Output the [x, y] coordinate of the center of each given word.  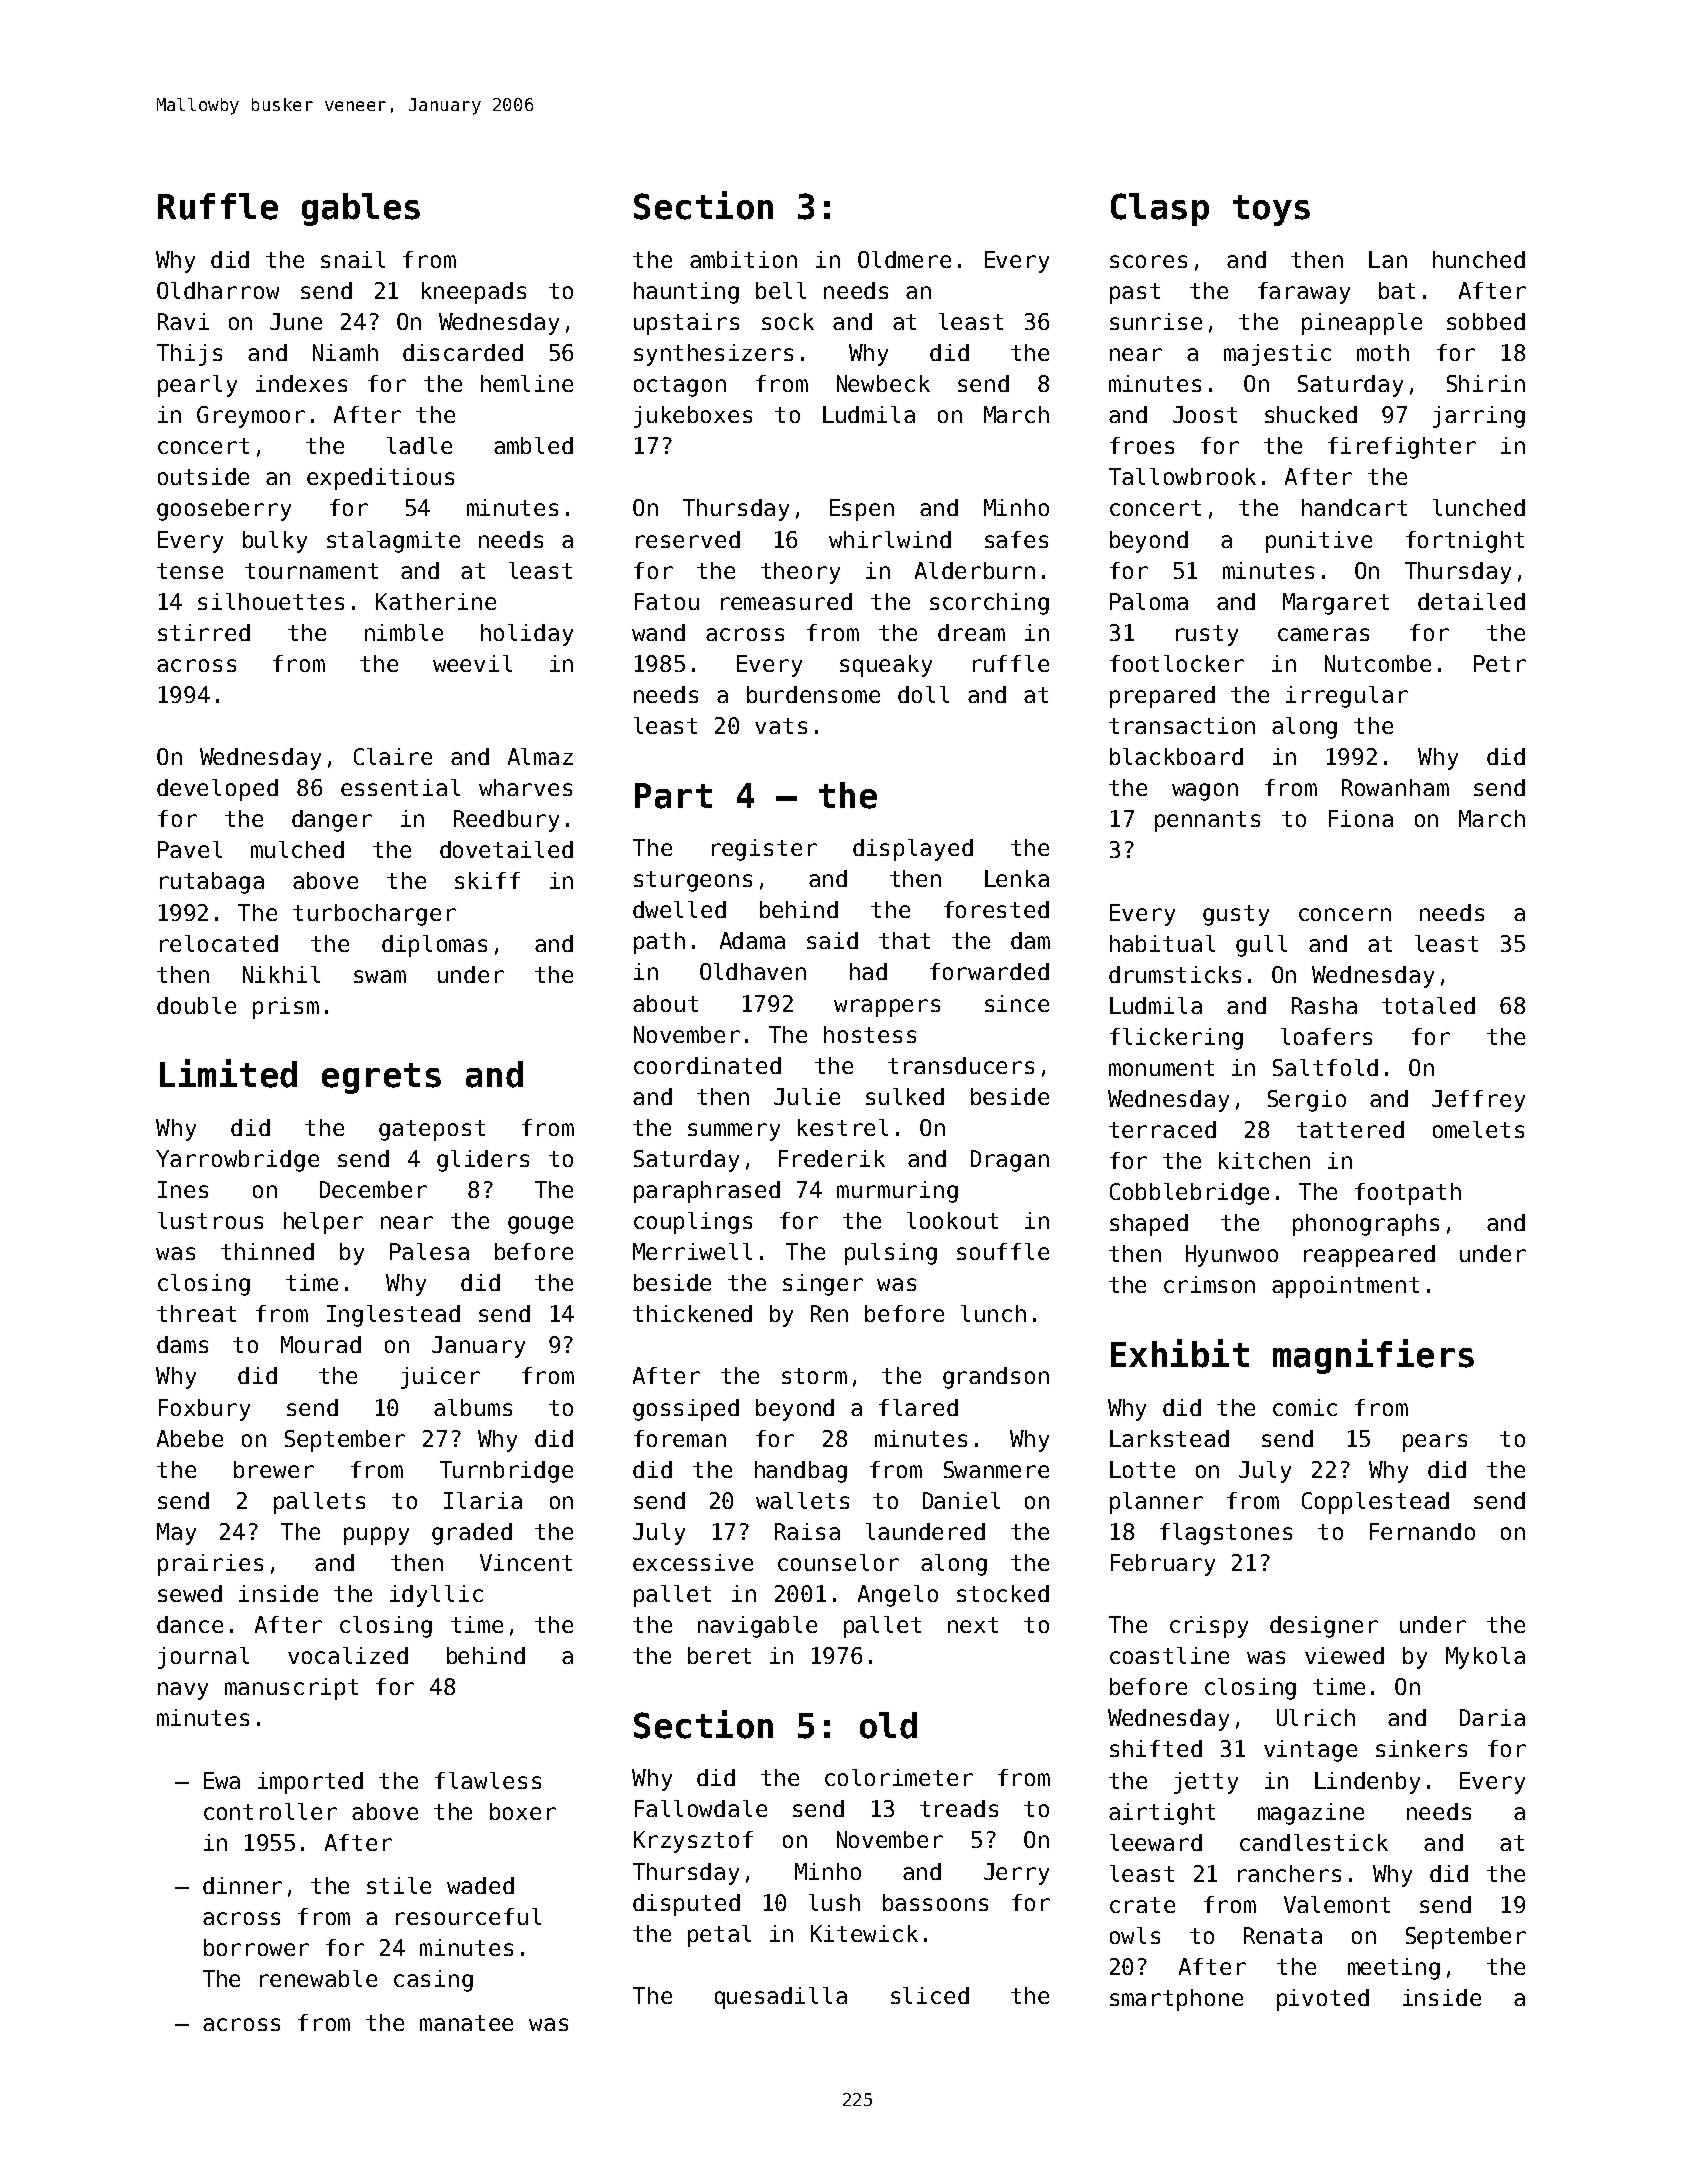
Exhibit [1180, 1353]
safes [1016, 539]
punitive [1319, 542]
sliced [930, 1995]
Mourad [321, 1344]
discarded [463, 352]
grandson [996, 1378]
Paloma [1149, 601]
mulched [297, 849]
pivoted [1323, 2000]
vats [781, 726]
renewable [318, 1978]
